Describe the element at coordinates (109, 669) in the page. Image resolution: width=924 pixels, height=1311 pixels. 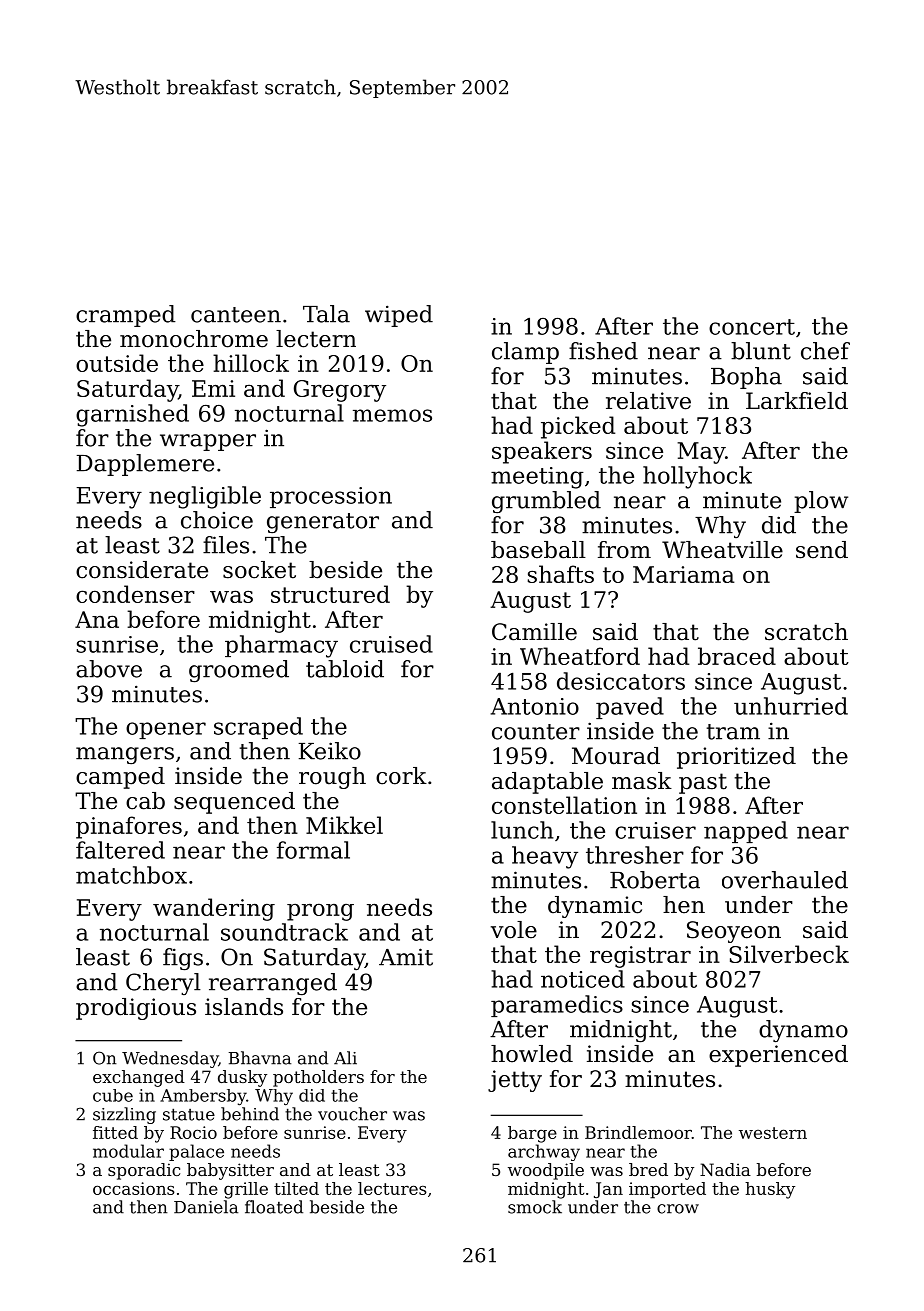
I see `above` at that location.
